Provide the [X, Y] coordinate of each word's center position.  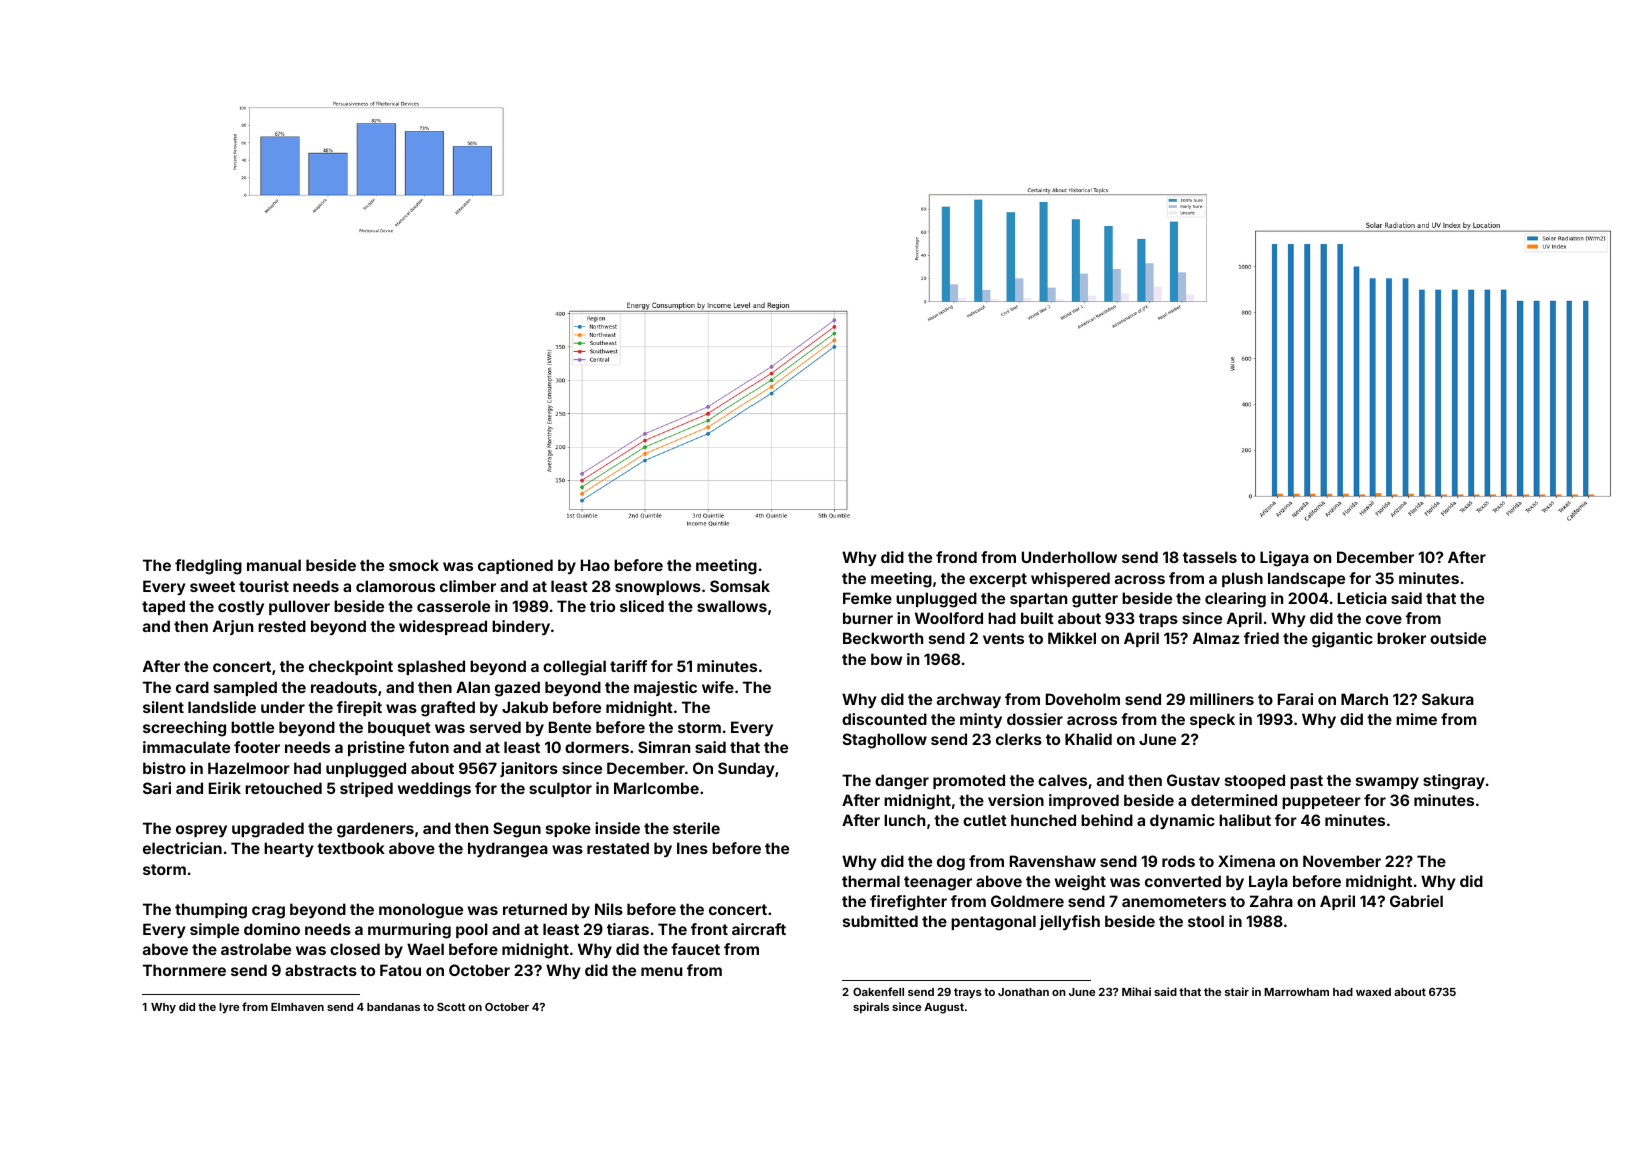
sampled [245, 688]
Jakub [525, 707]
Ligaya [1284, 559]
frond [956, 557]
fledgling [208, 567]
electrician [182, 848]
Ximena [1246, 861]
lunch [904, 820]
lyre [229, 1008]
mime [1416, 719]
